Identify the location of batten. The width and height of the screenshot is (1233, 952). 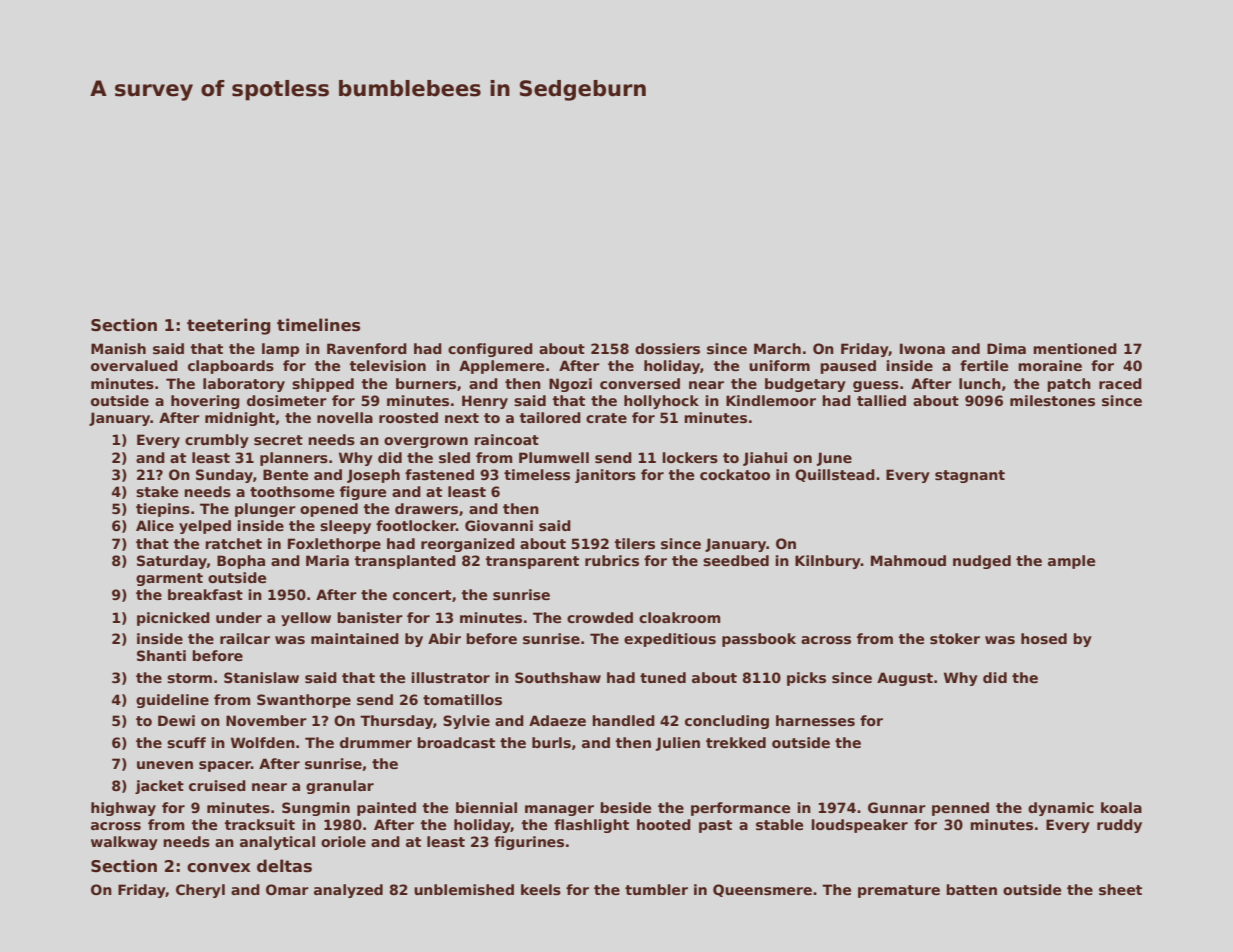
(971, 889).
